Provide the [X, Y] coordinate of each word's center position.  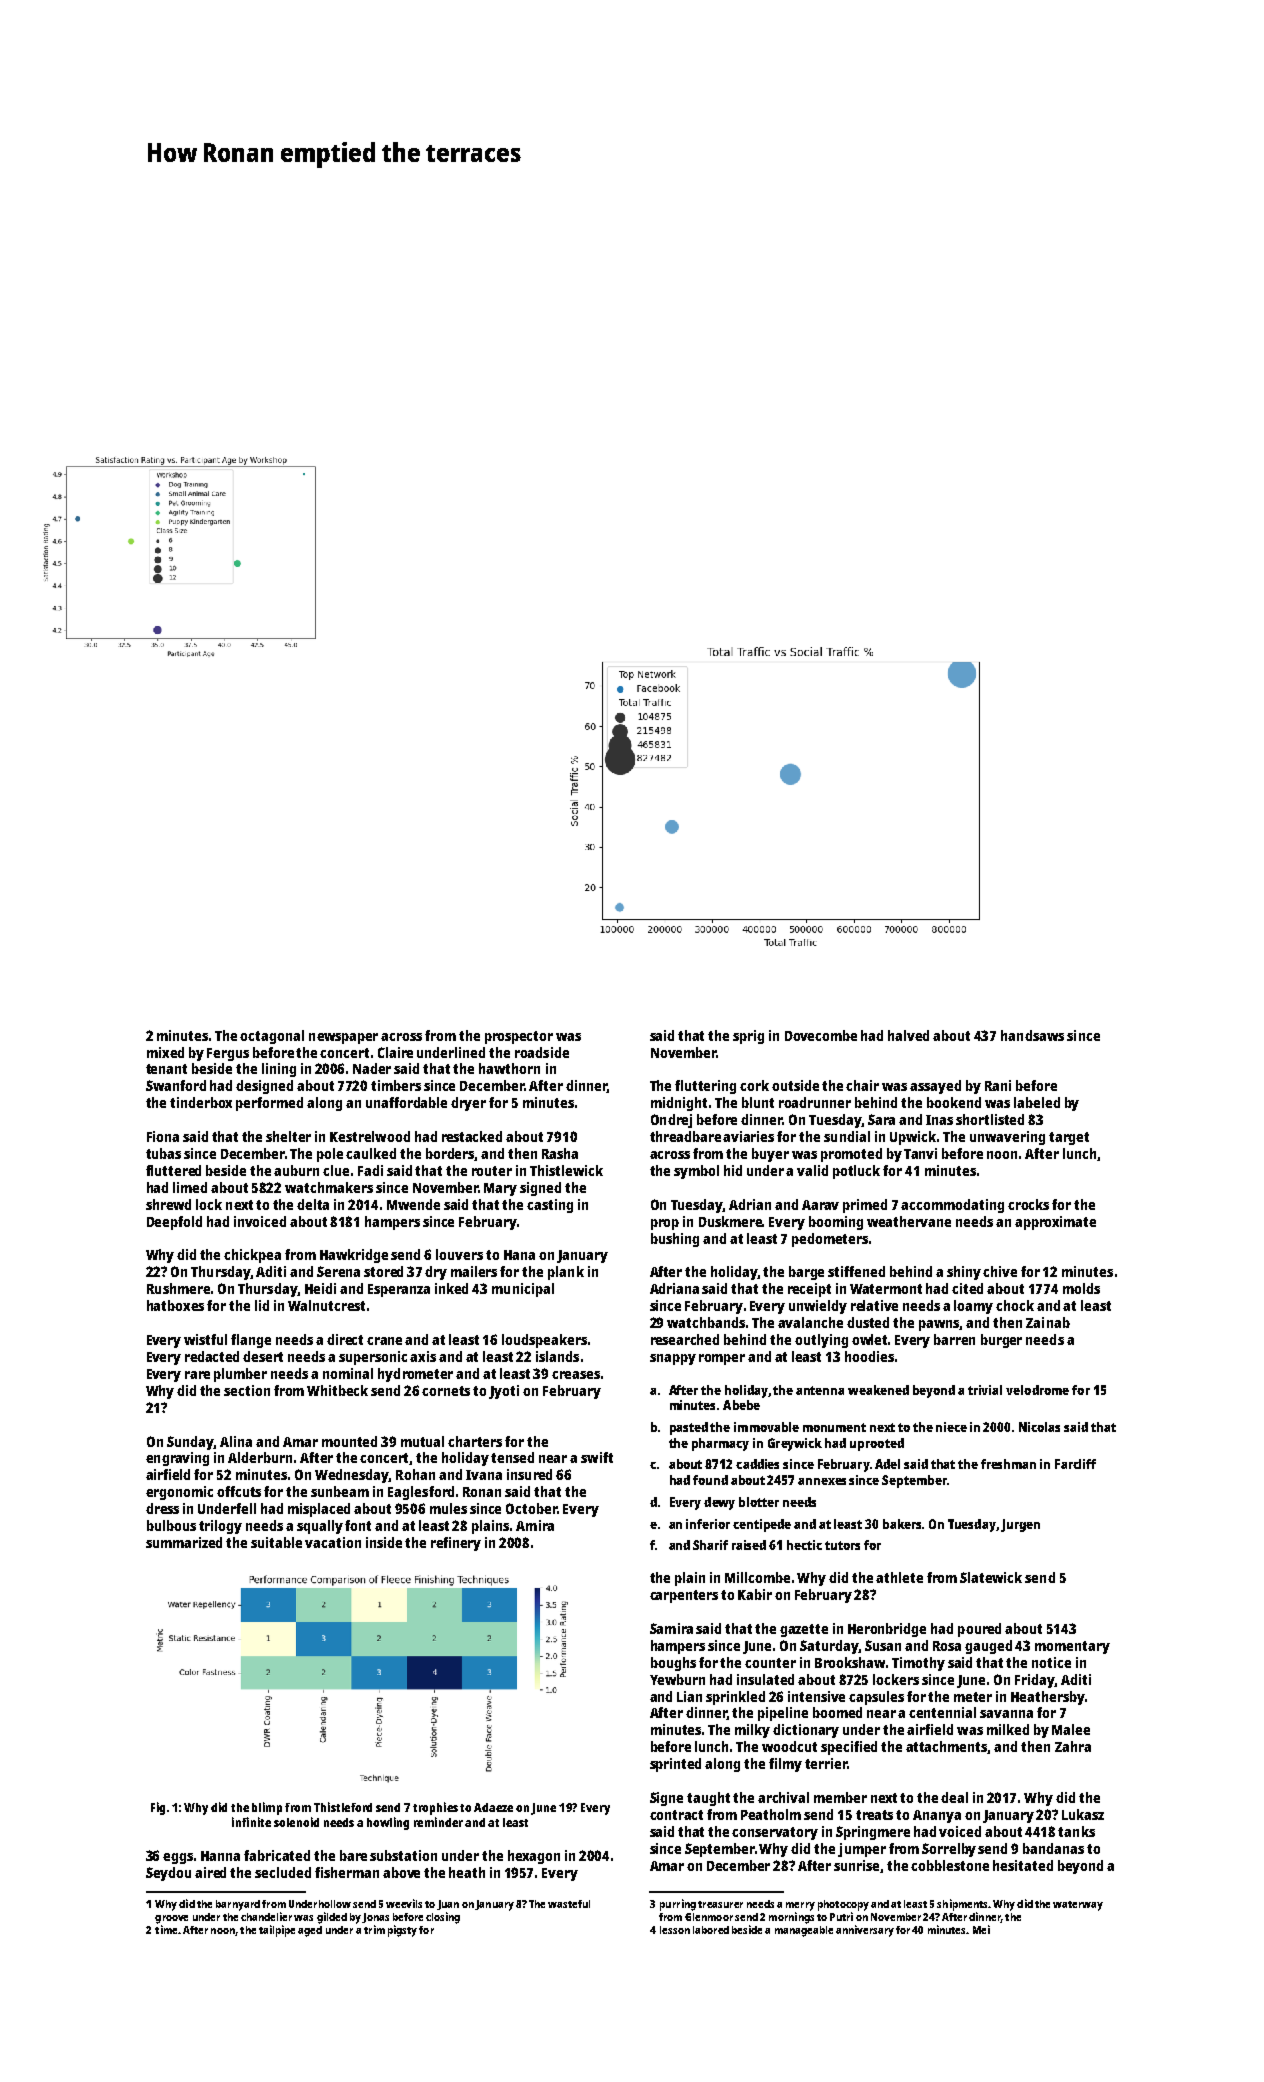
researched [685, 1339]
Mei [981, 1929]
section [247, 1390]
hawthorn [509, 1068]
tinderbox [201, 1102]
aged [310, 1931]
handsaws [1032, 1035]
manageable [804, 1931]
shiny [964, 1273]
